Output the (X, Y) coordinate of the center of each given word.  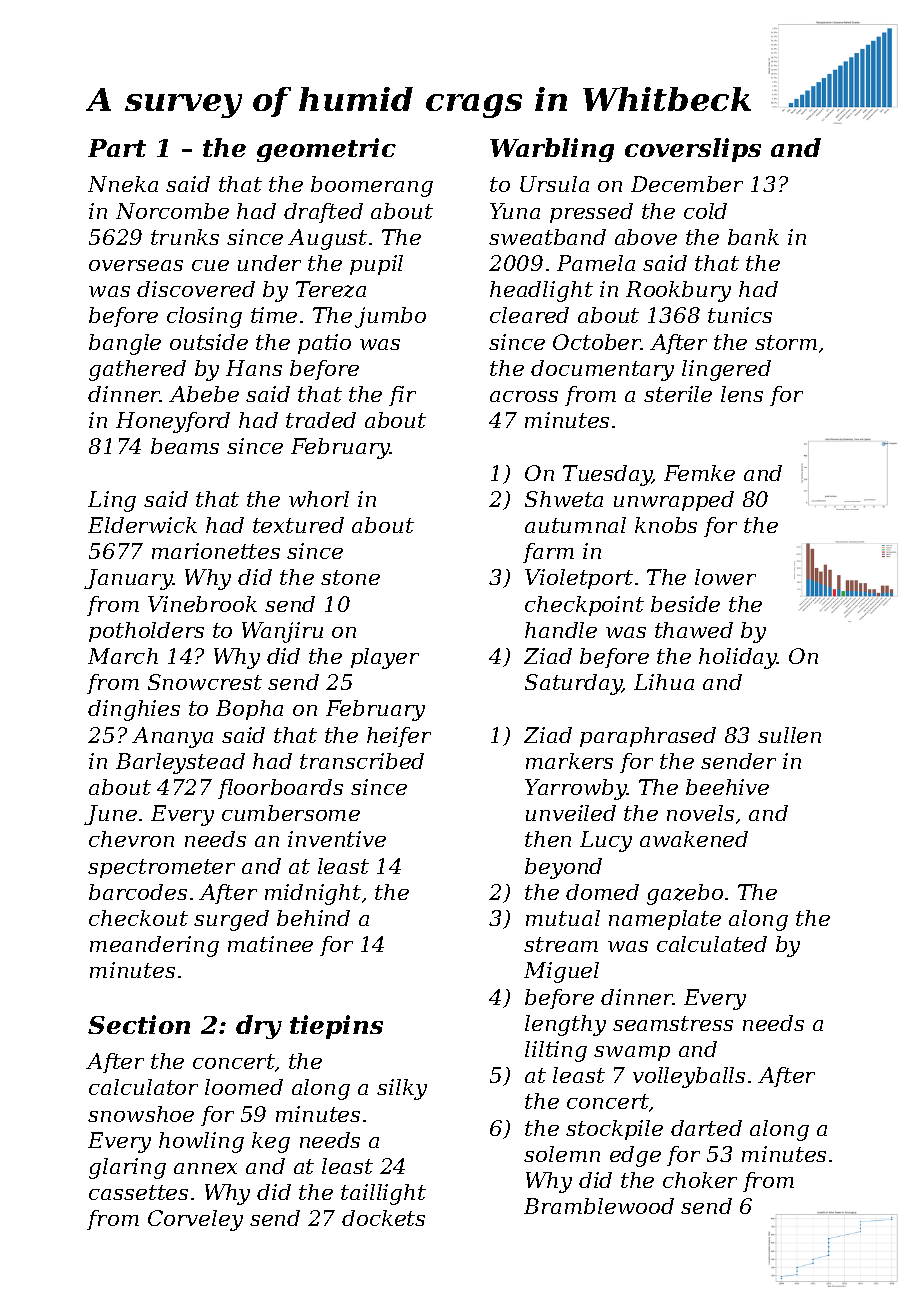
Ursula (554, 184)
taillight (383, 1194)
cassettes (138, 1192)
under (269, 263)
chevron (131, 839)
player (385, 658)
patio (324, 344)
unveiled (571, 813)
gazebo (685, 894)
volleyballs (689, 1077)
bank (753, 237)
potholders (146, 632)
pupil (376, 265)
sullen (789, 735)
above (646, 237)
